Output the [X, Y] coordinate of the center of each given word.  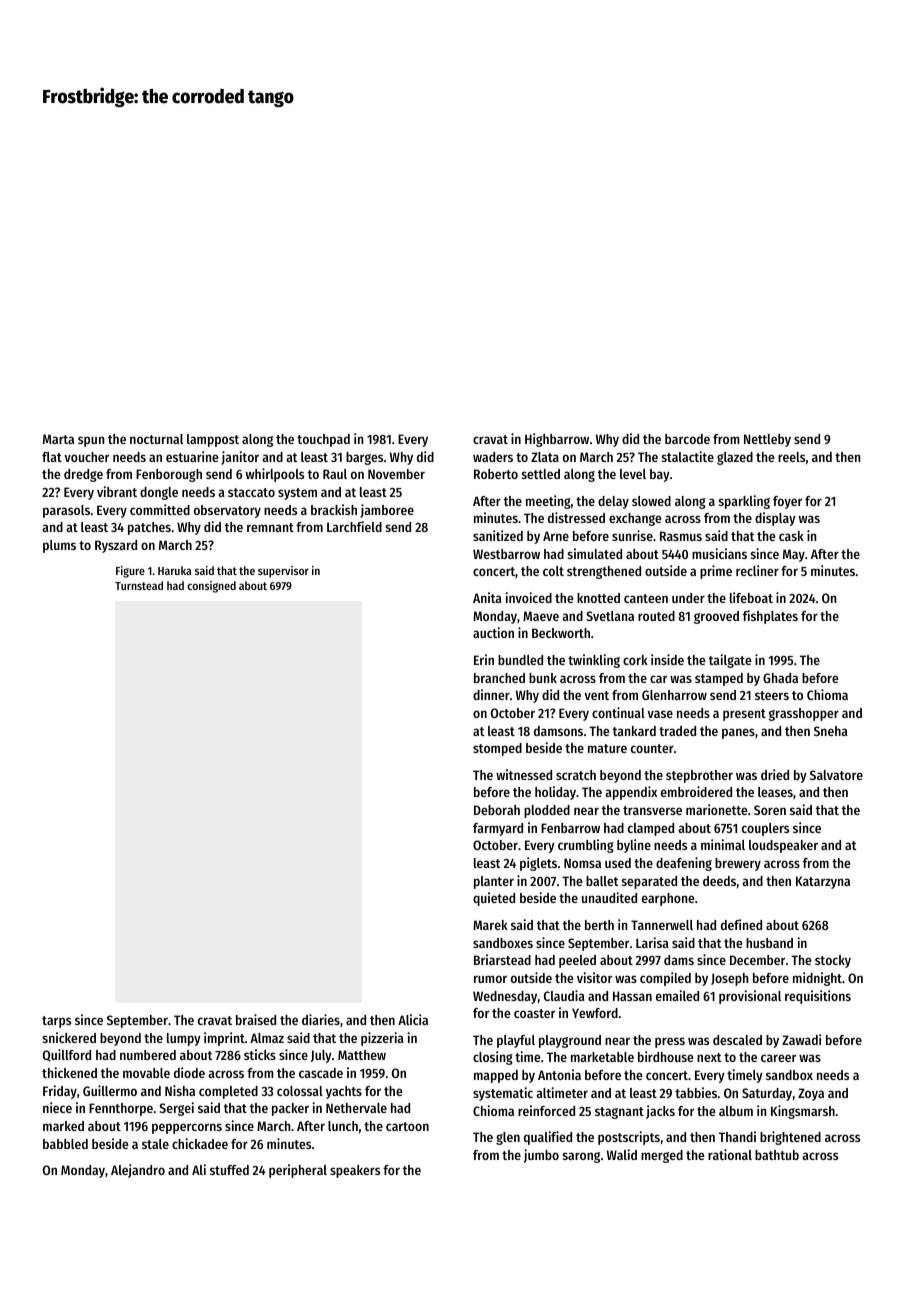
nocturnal [156, 439]
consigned [211, 587]
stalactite [688, 456]
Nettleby [767, 440]
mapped [496, 1076]
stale [155, 1144]
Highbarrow [557, 440]
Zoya [811, 1094]
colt [553, 571]
